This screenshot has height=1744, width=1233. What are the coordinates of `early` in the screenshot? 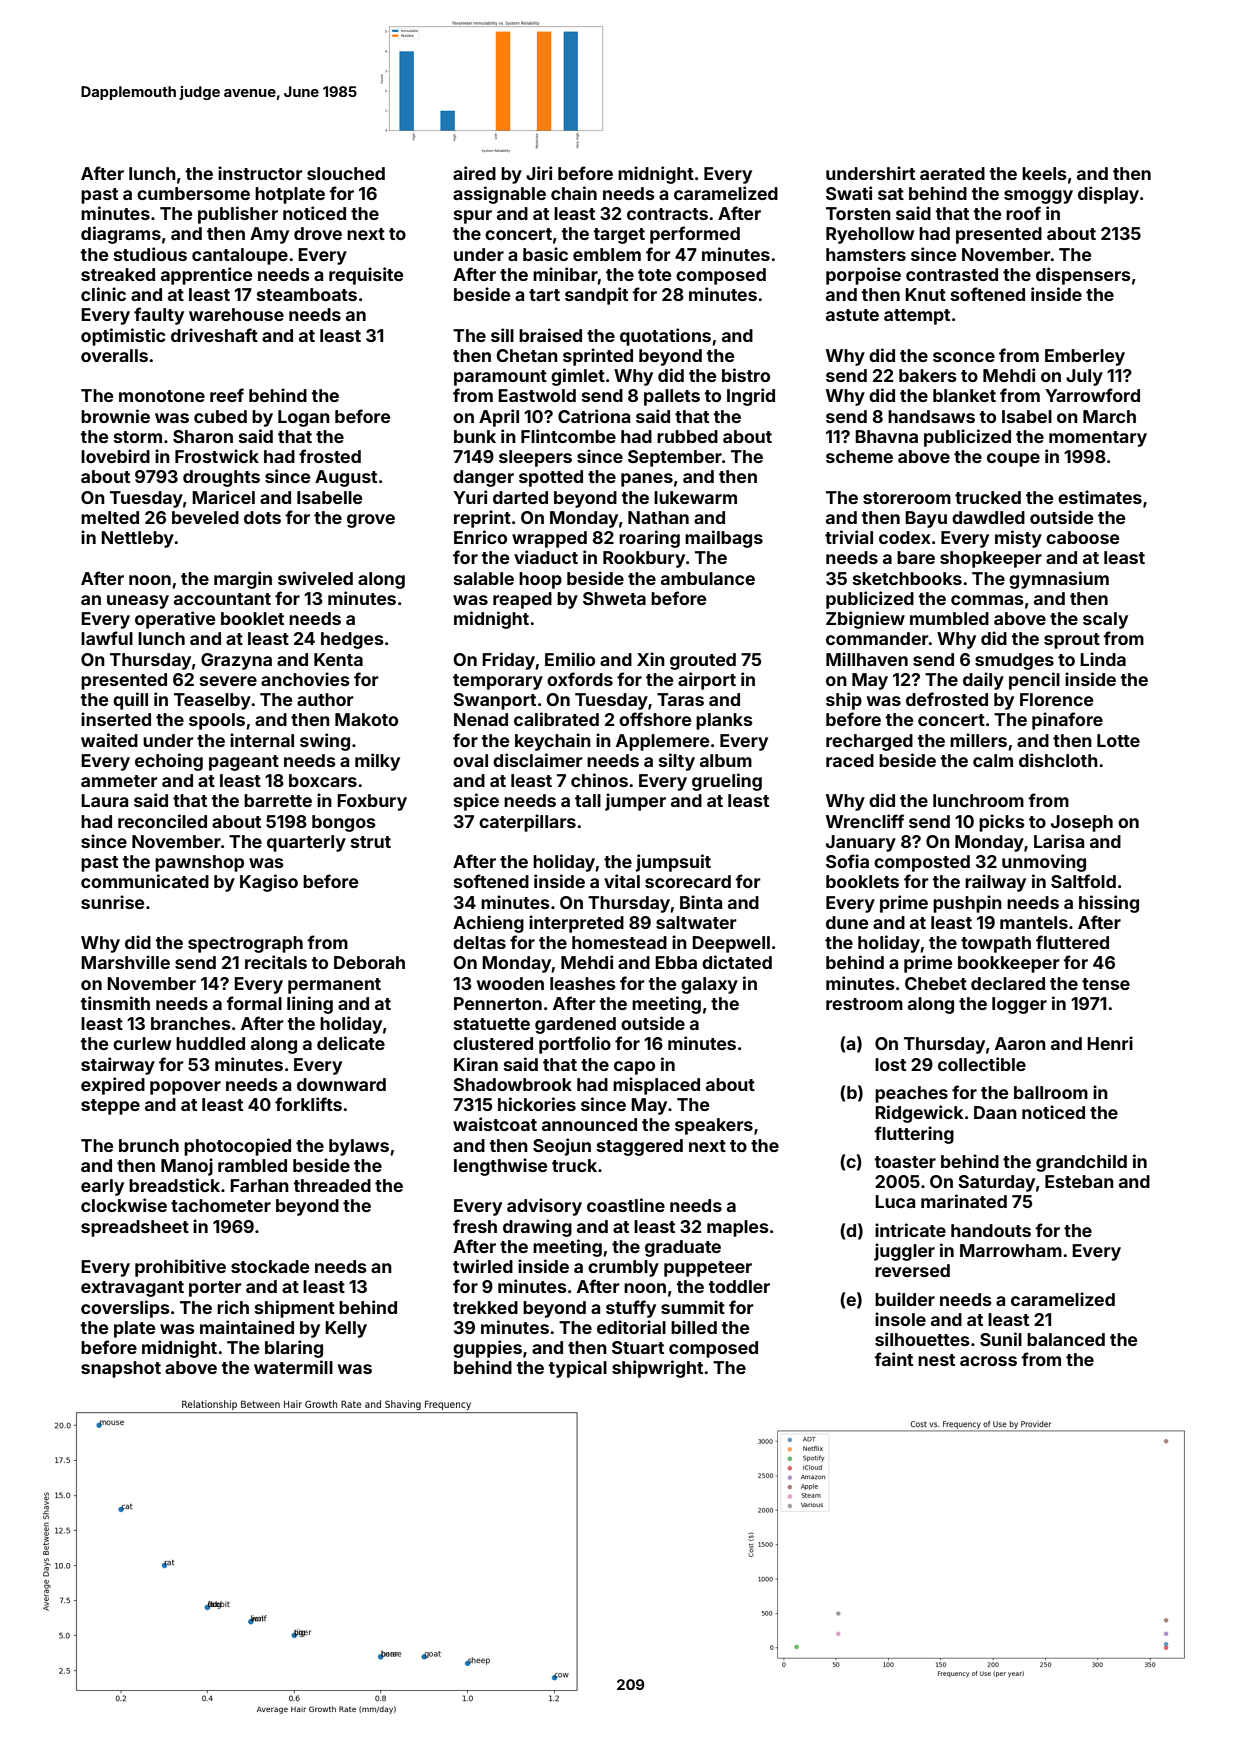 It's located at (102, 1187).
